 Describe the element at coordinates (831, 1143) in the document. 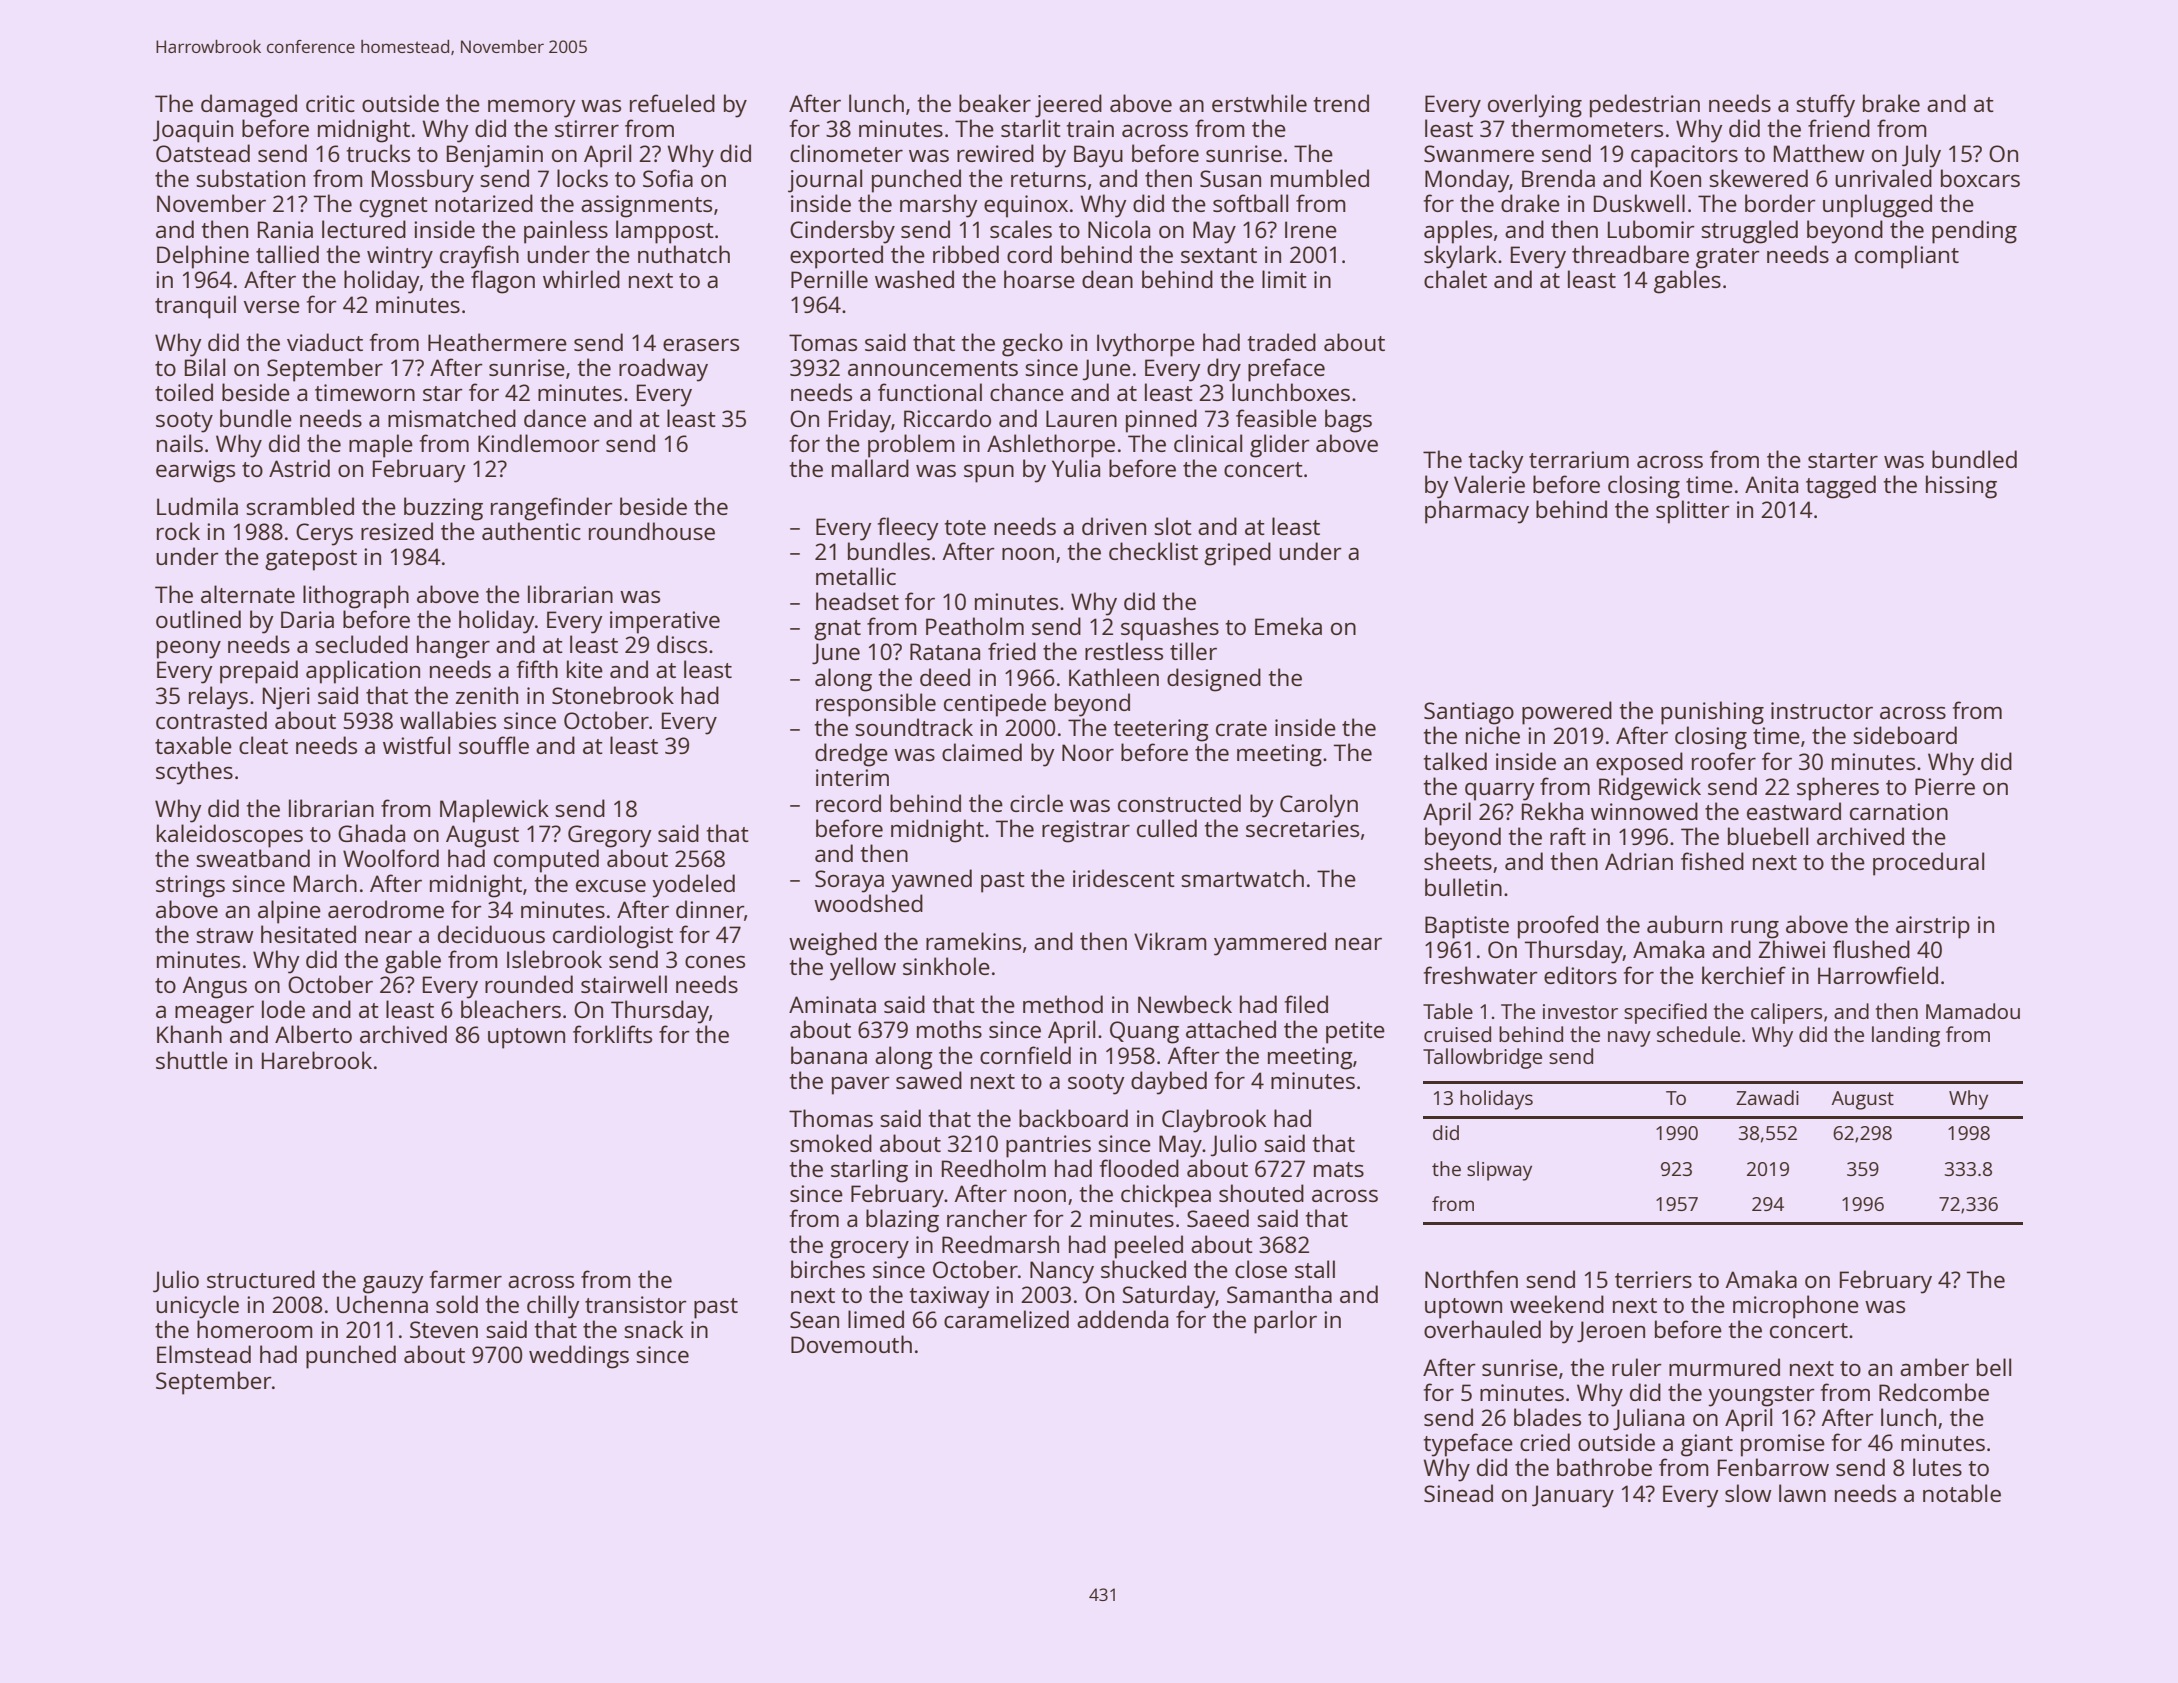

I see `smoked` at that location.
